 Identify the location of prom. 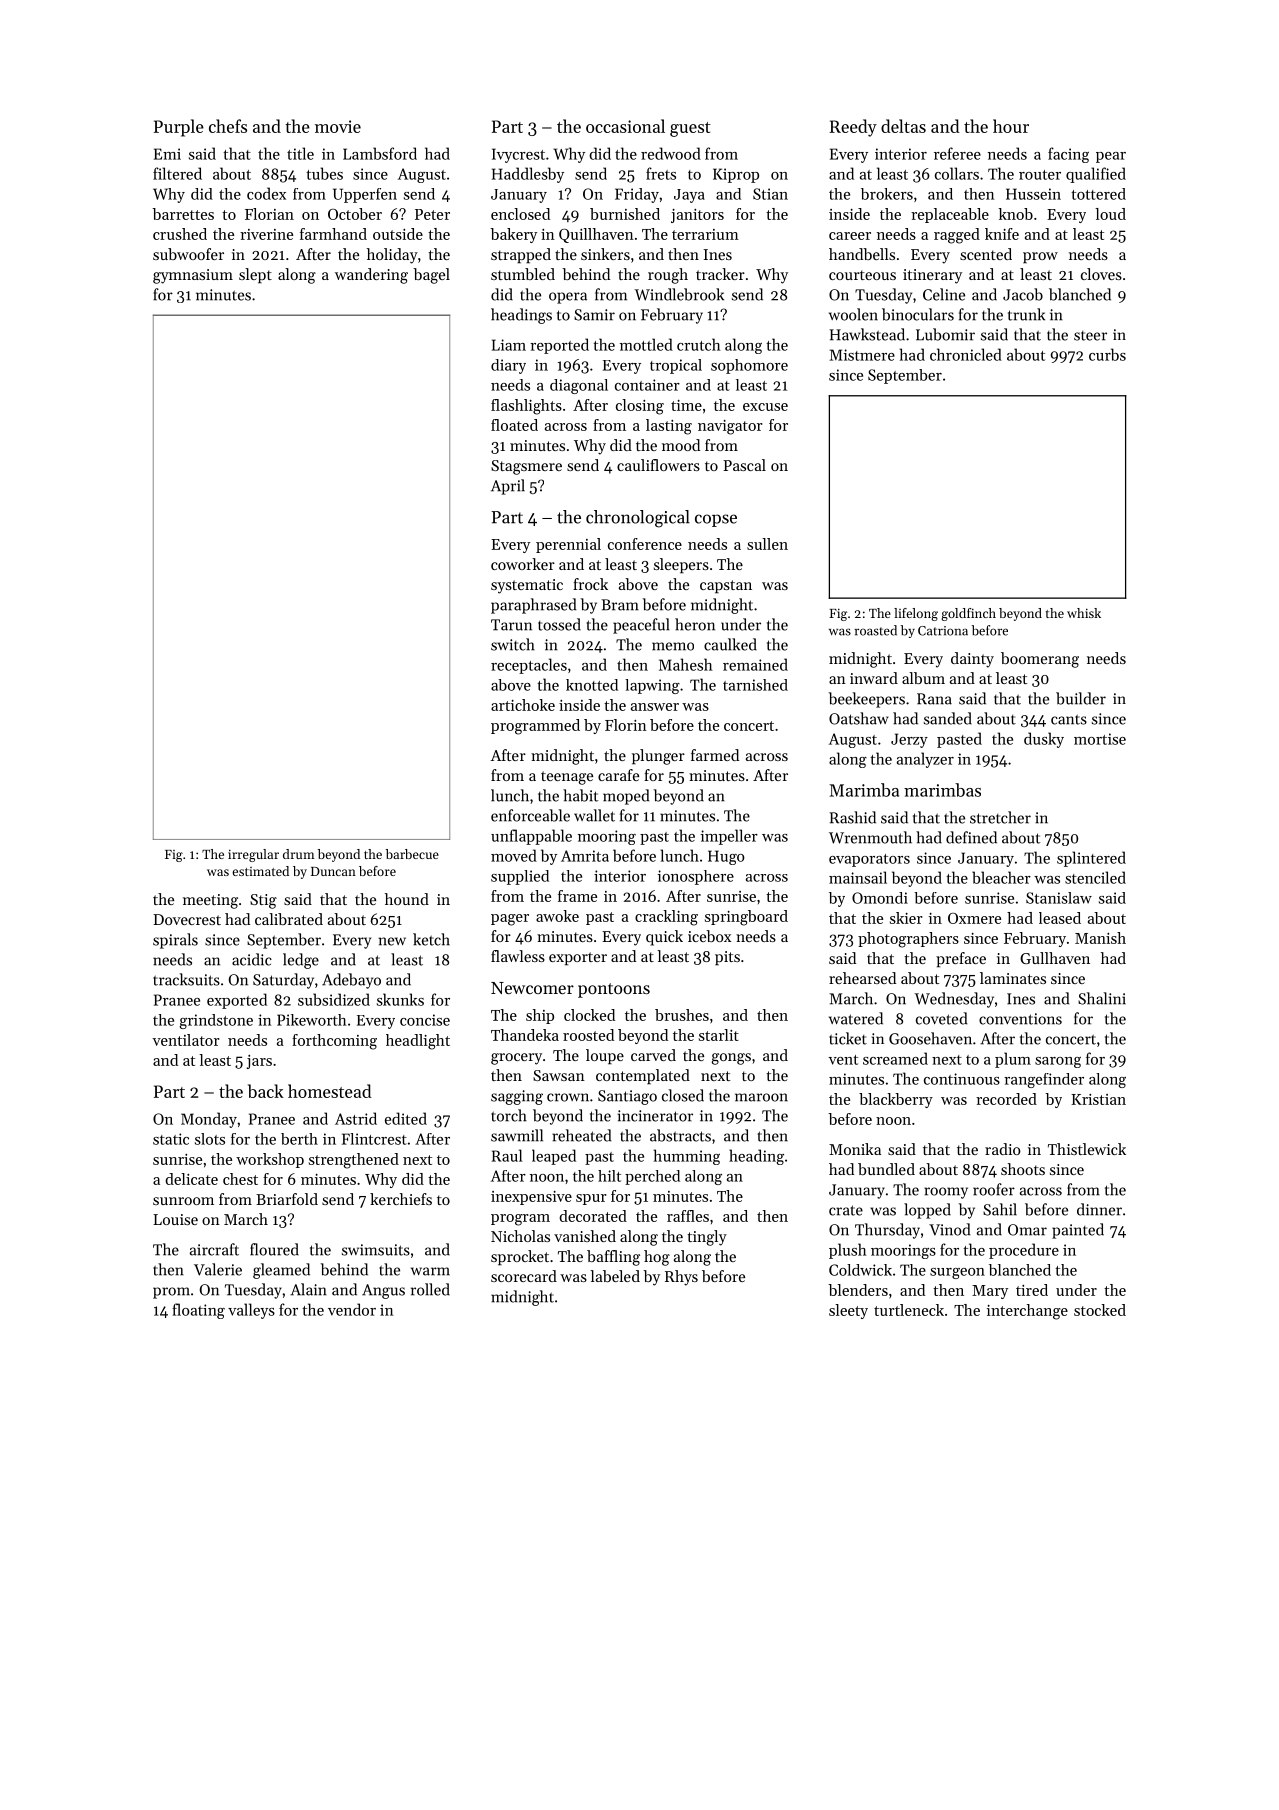
(171, 1293).
